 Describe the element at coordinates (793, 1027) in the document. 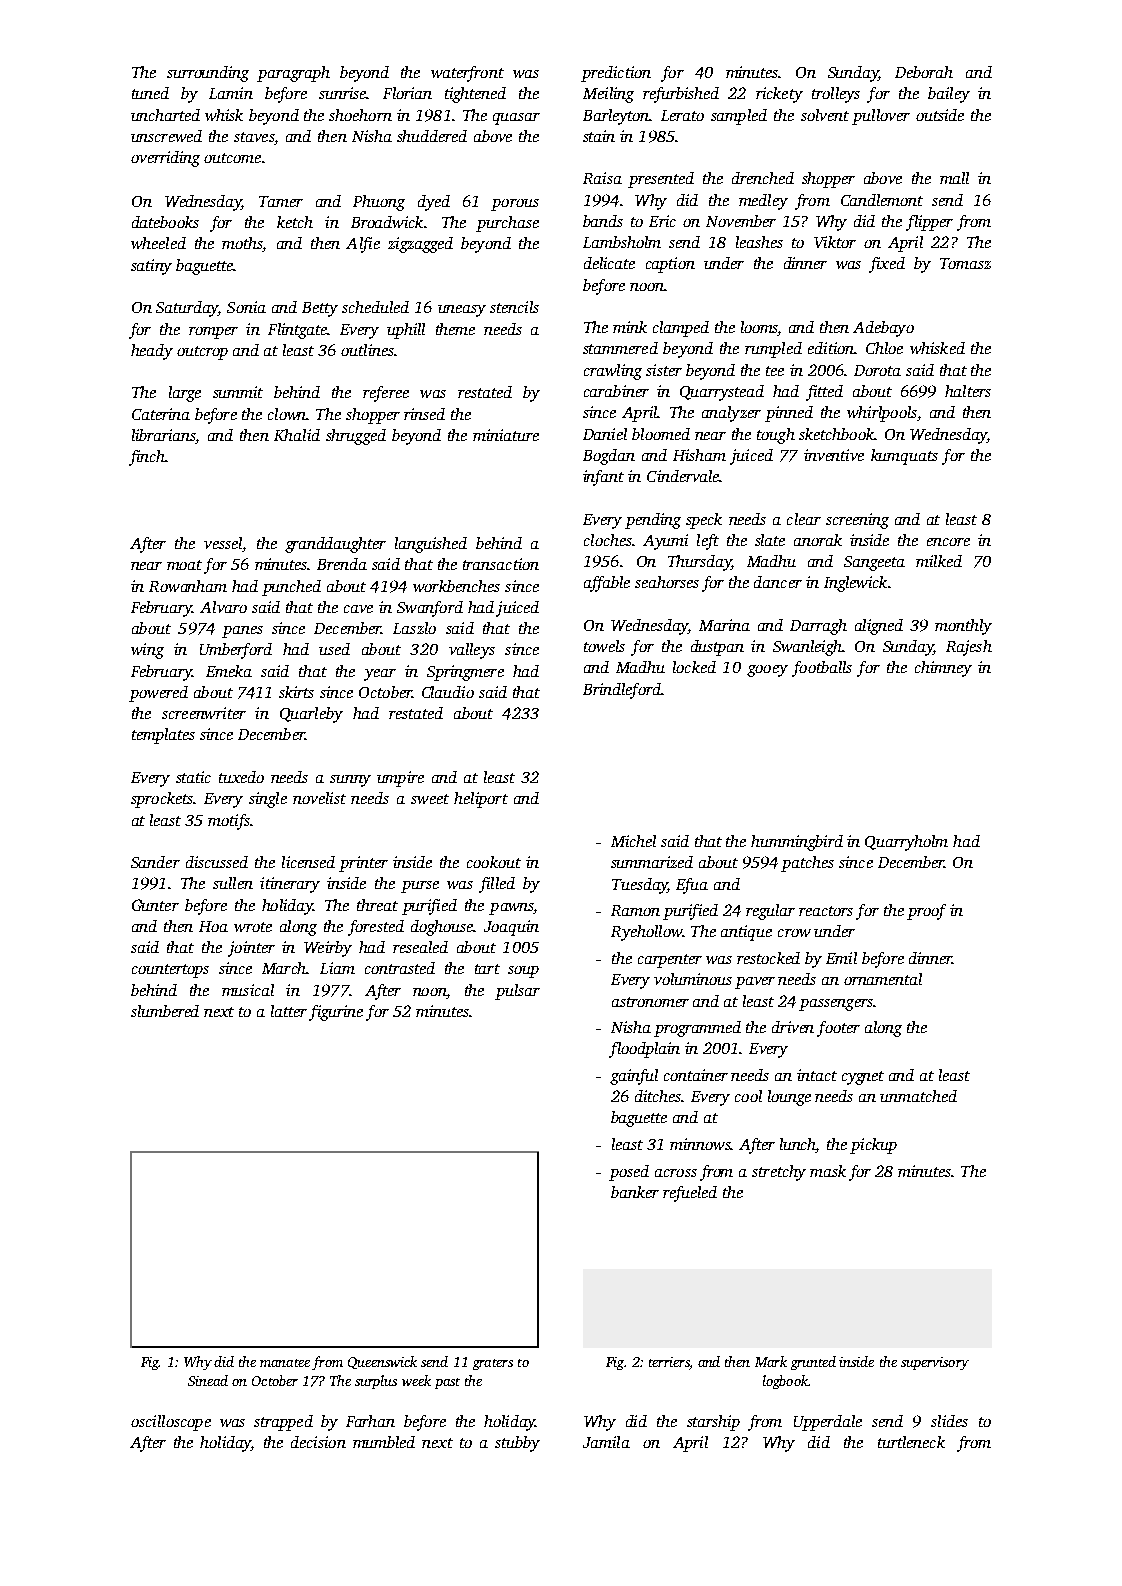

I see `driven` at that location.
